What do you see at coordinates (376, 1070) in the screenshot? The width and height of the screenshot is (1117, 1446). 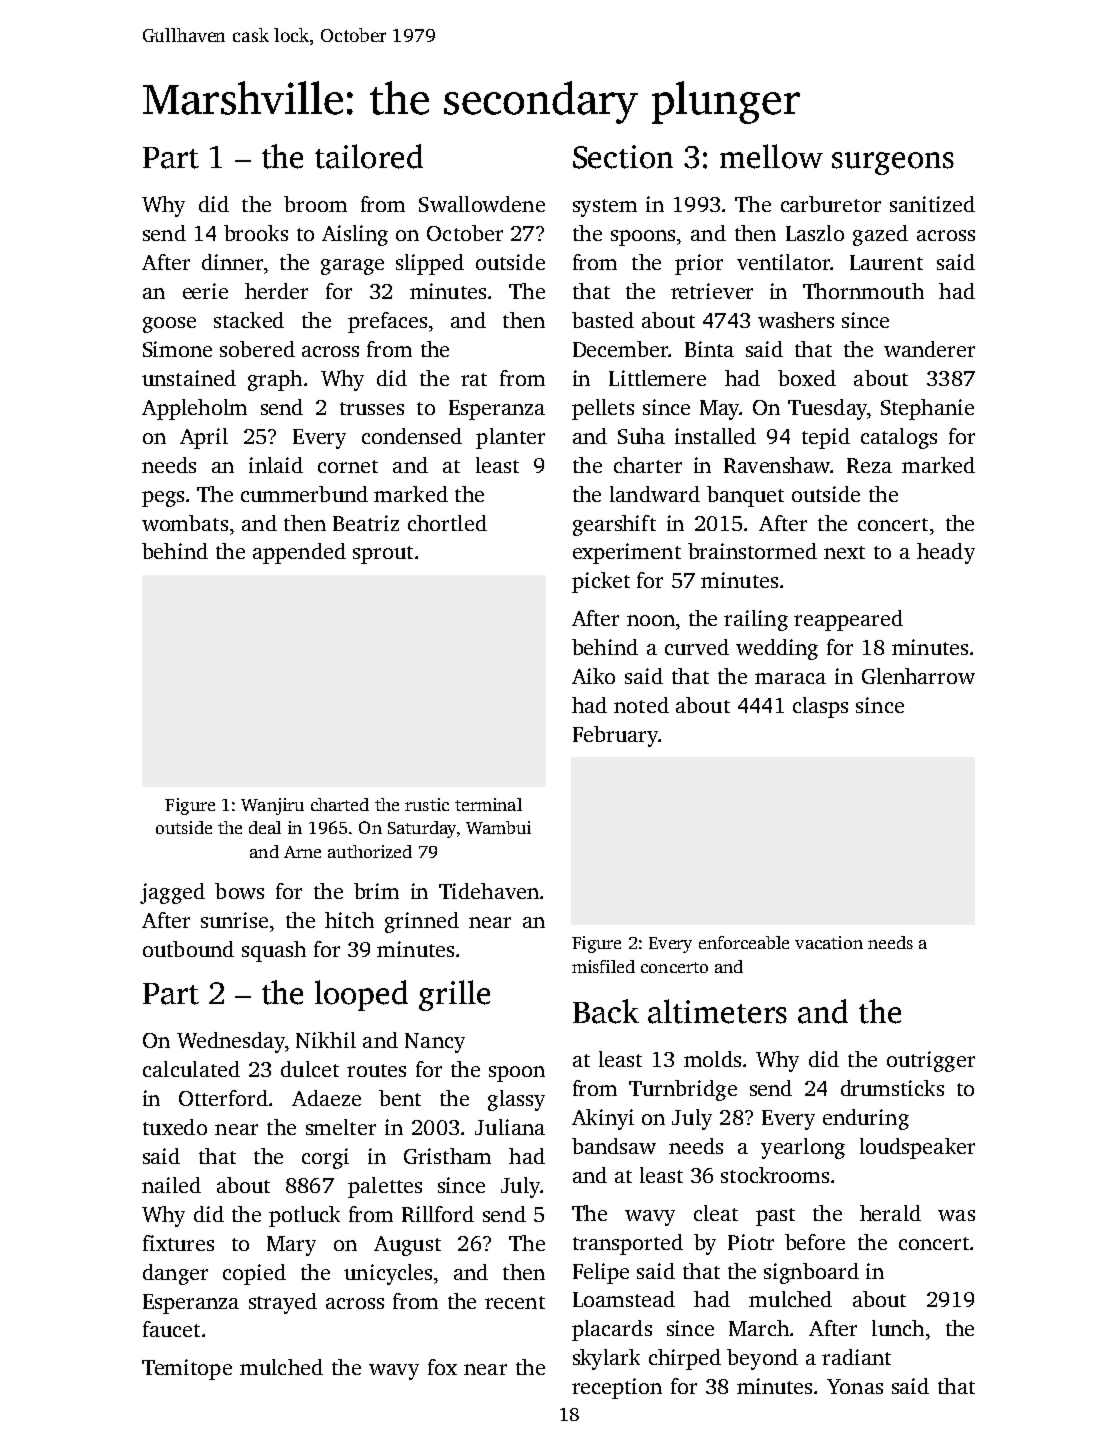 I see `routes` at bounding box center [376, 1070].
